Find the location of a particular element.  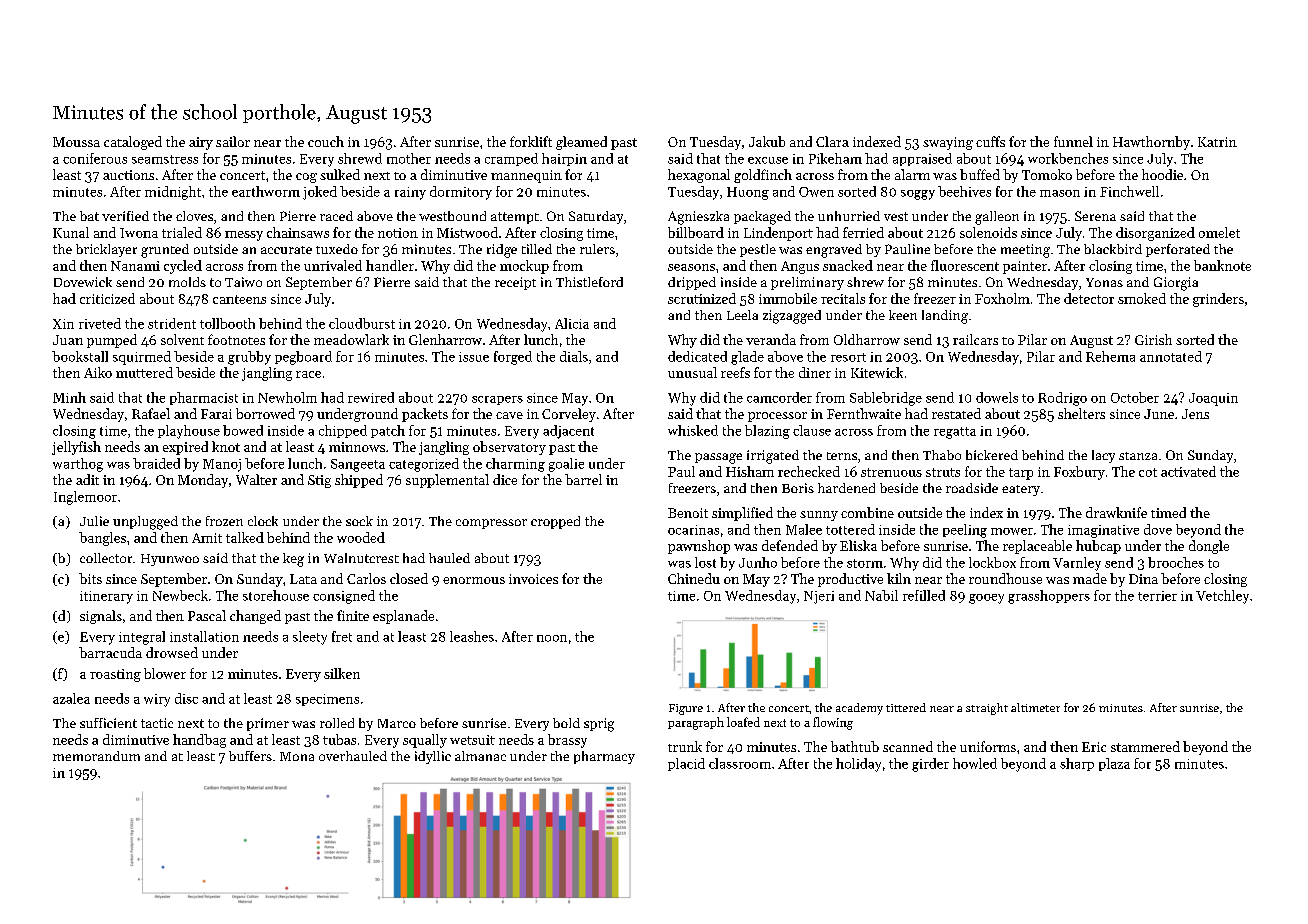

whisked is located at coordinates (693, 430).
